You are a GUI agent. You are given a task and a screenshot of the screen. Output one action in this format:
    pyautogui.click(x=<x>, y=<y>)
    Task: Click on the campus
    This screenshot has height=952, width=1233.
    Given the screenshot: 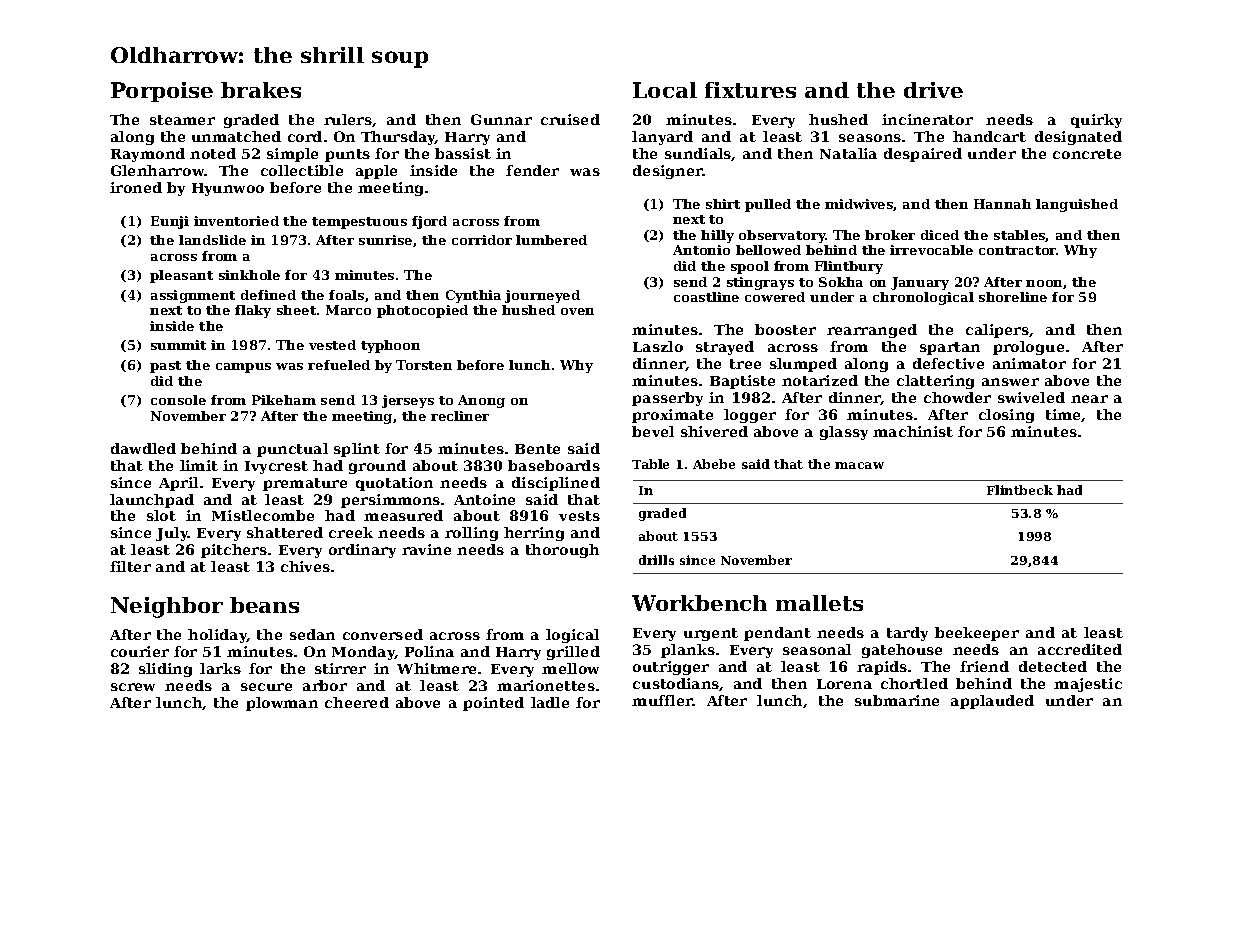 What is the action you would take?
    pyautogui.click(x=243, y=368)
